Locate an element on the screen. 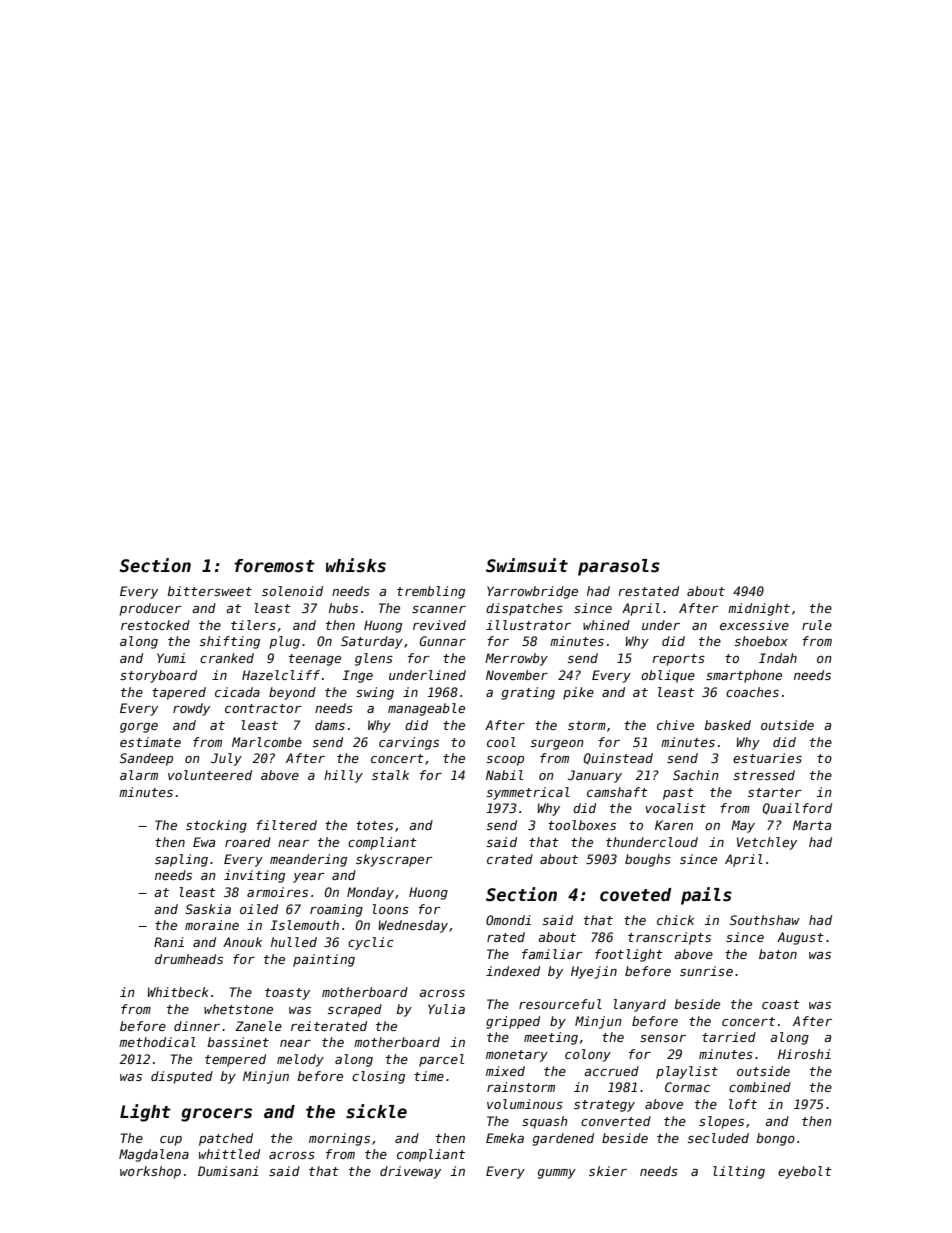 The image size is (952, 1233). contractor is located at coordinates (263, 708).
